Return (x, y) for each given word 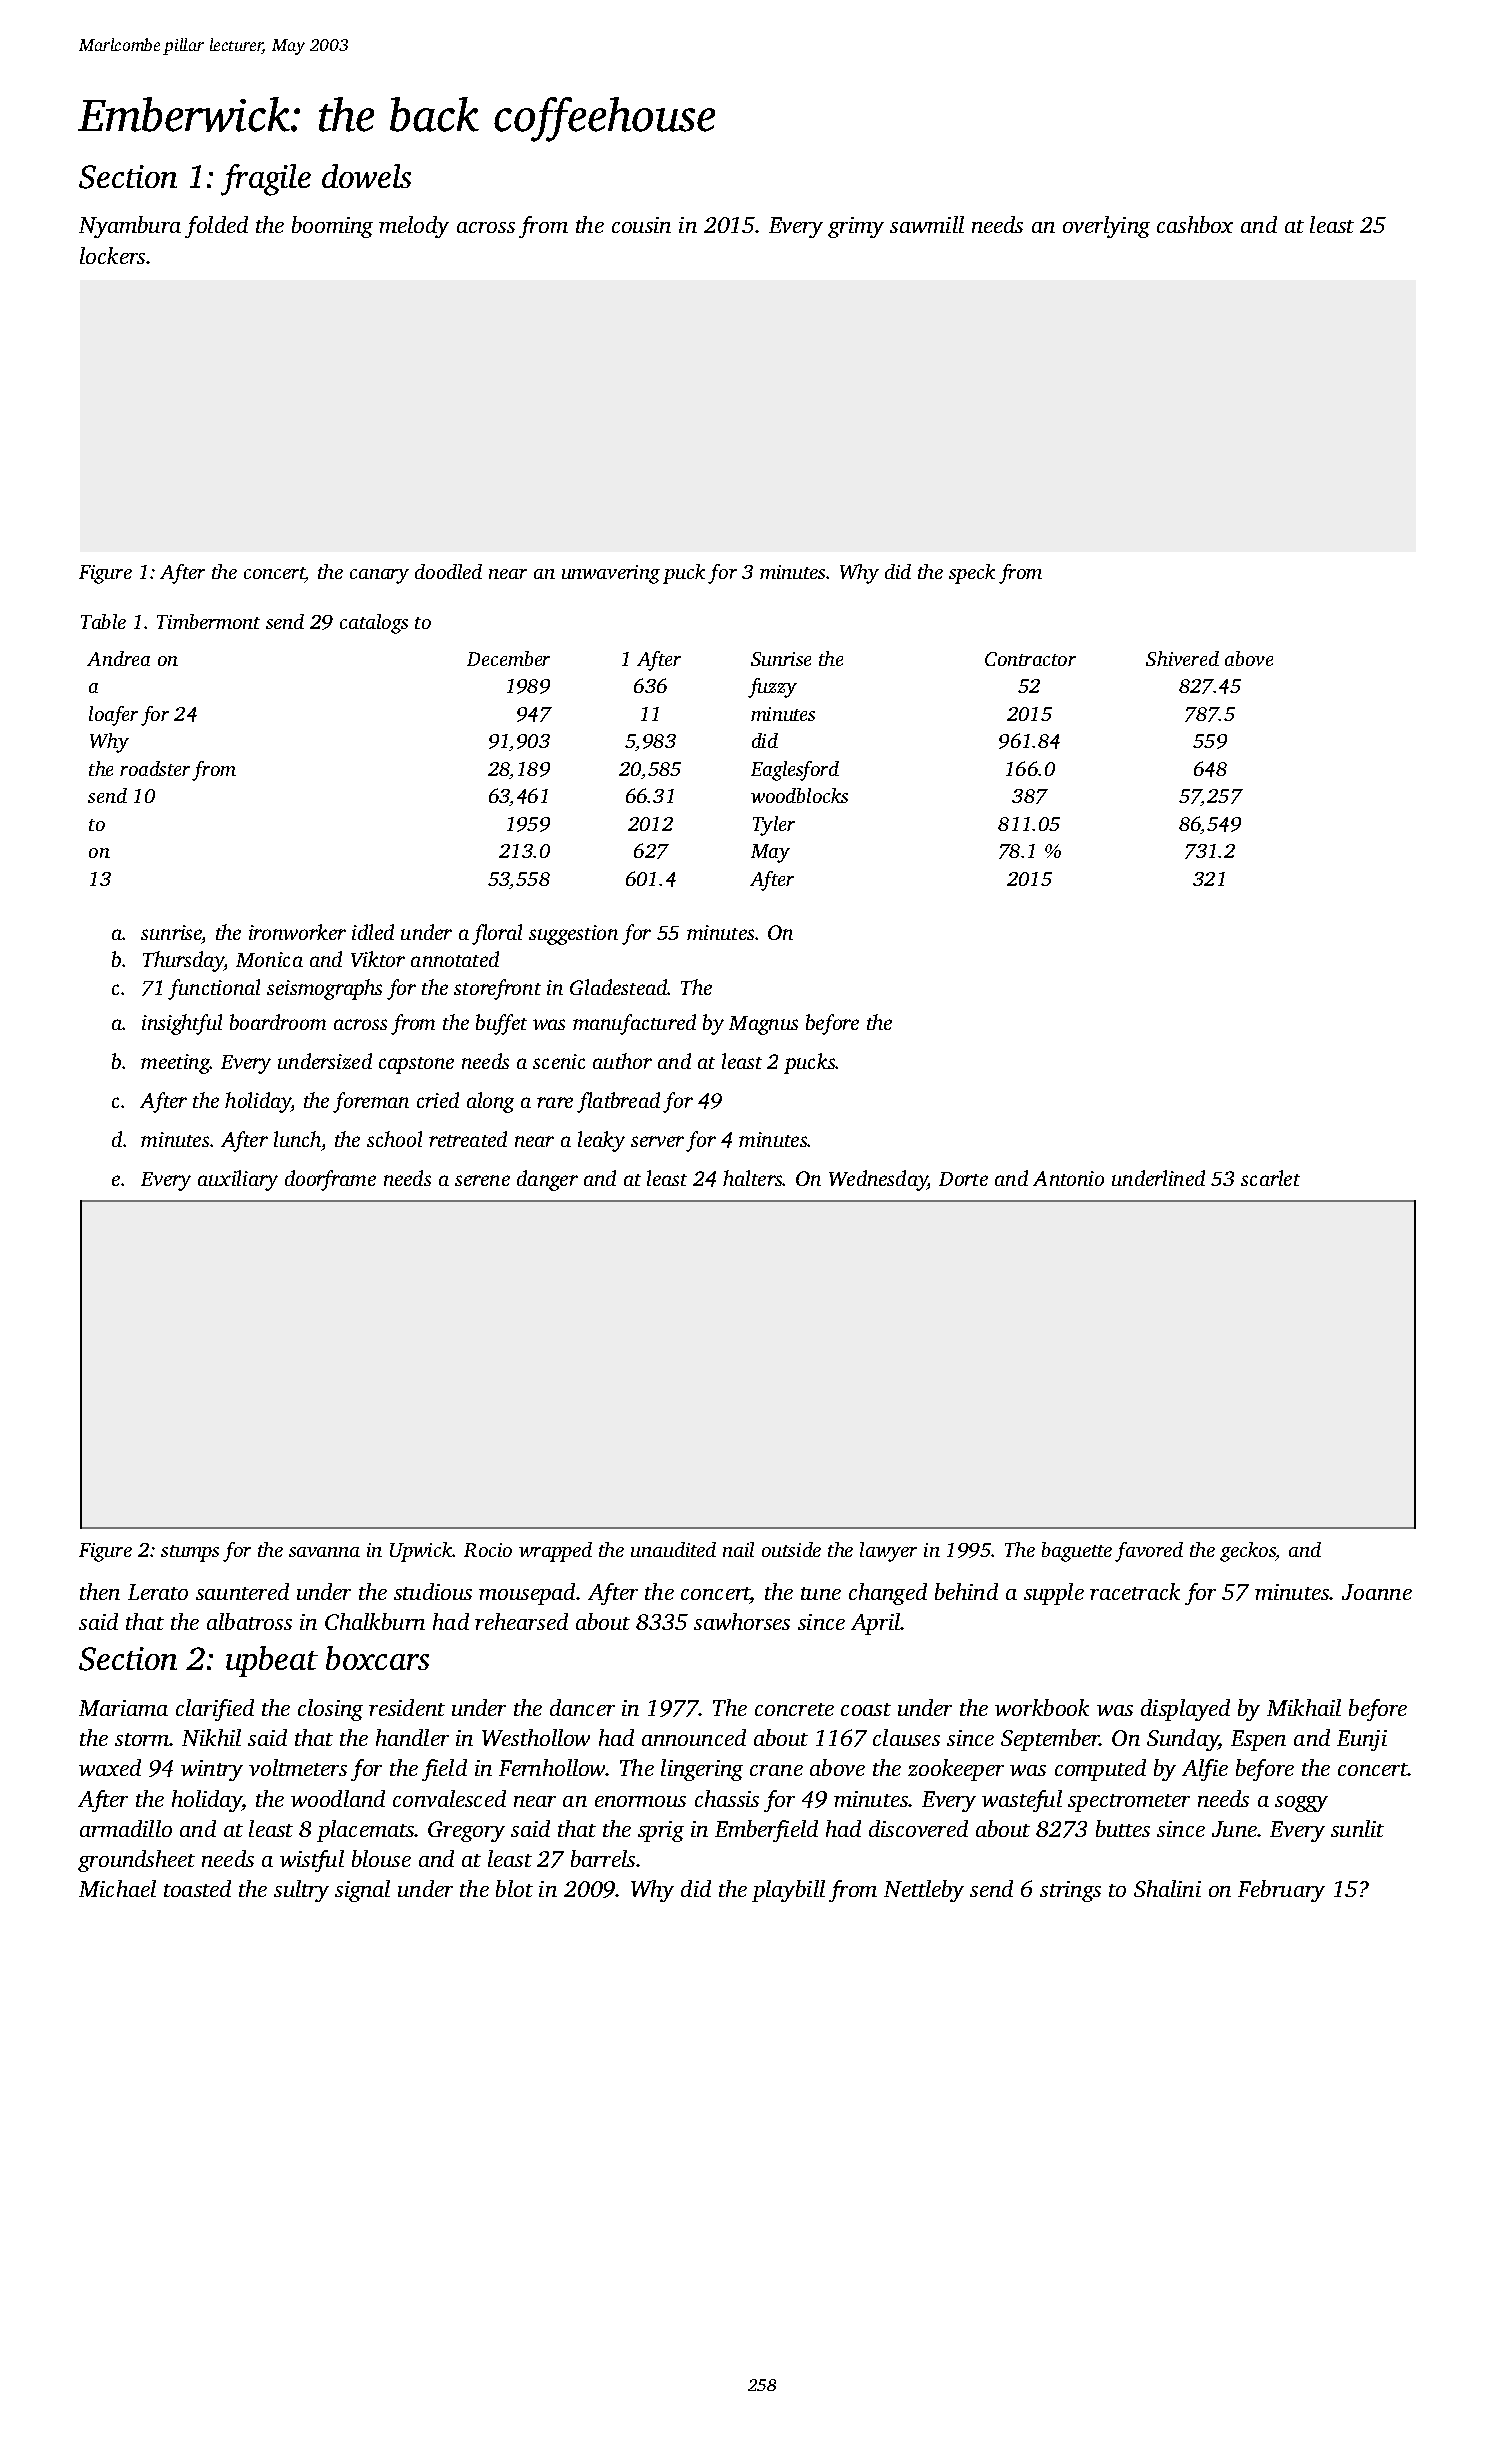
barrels (603, 1858)
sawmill (927, 224)
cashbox (1195, 224)
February (1281, 1891)
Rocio (488, 1550)
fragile (266, 180)
